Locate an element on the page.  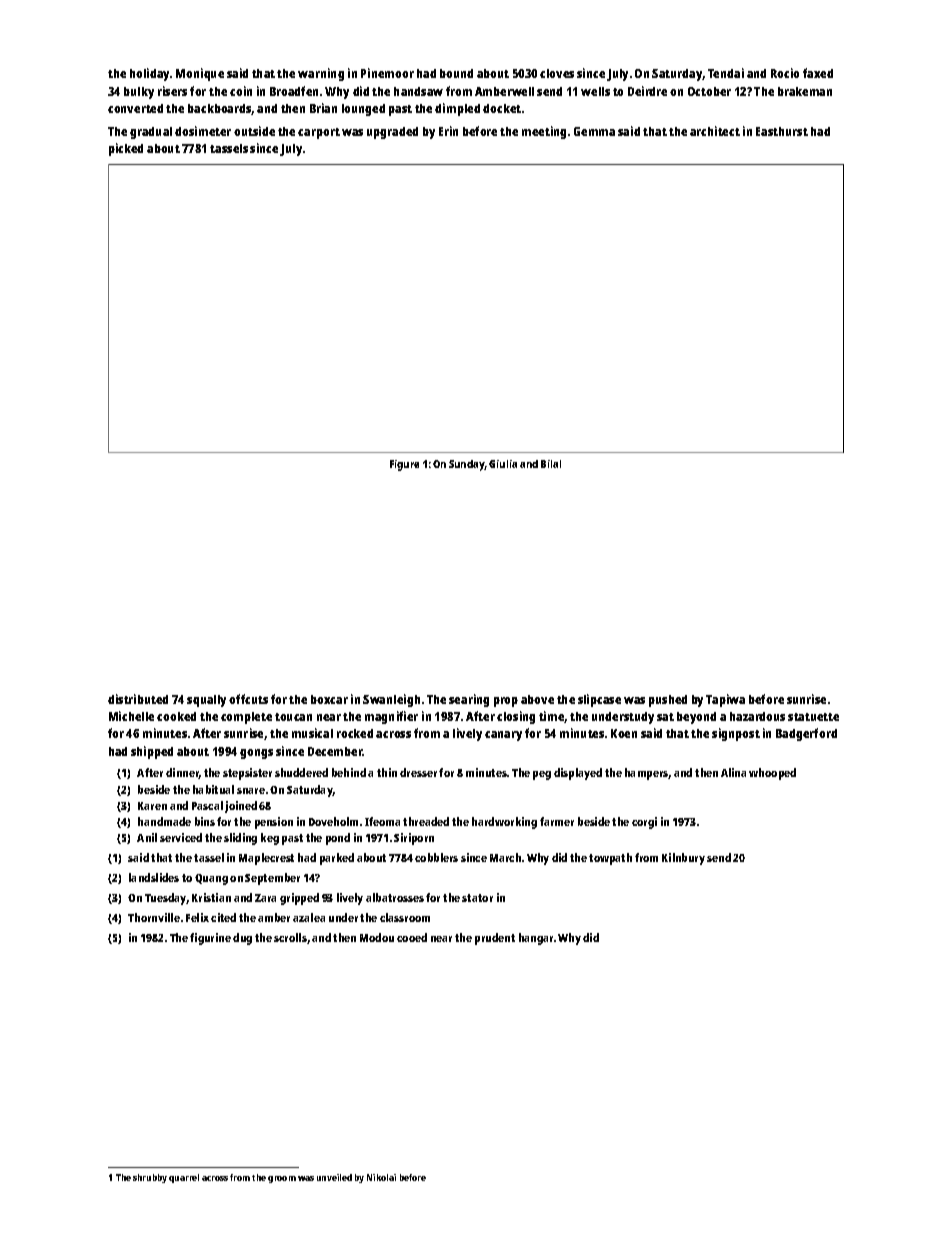
Nikolai is located at coordinates (381, 1177).
